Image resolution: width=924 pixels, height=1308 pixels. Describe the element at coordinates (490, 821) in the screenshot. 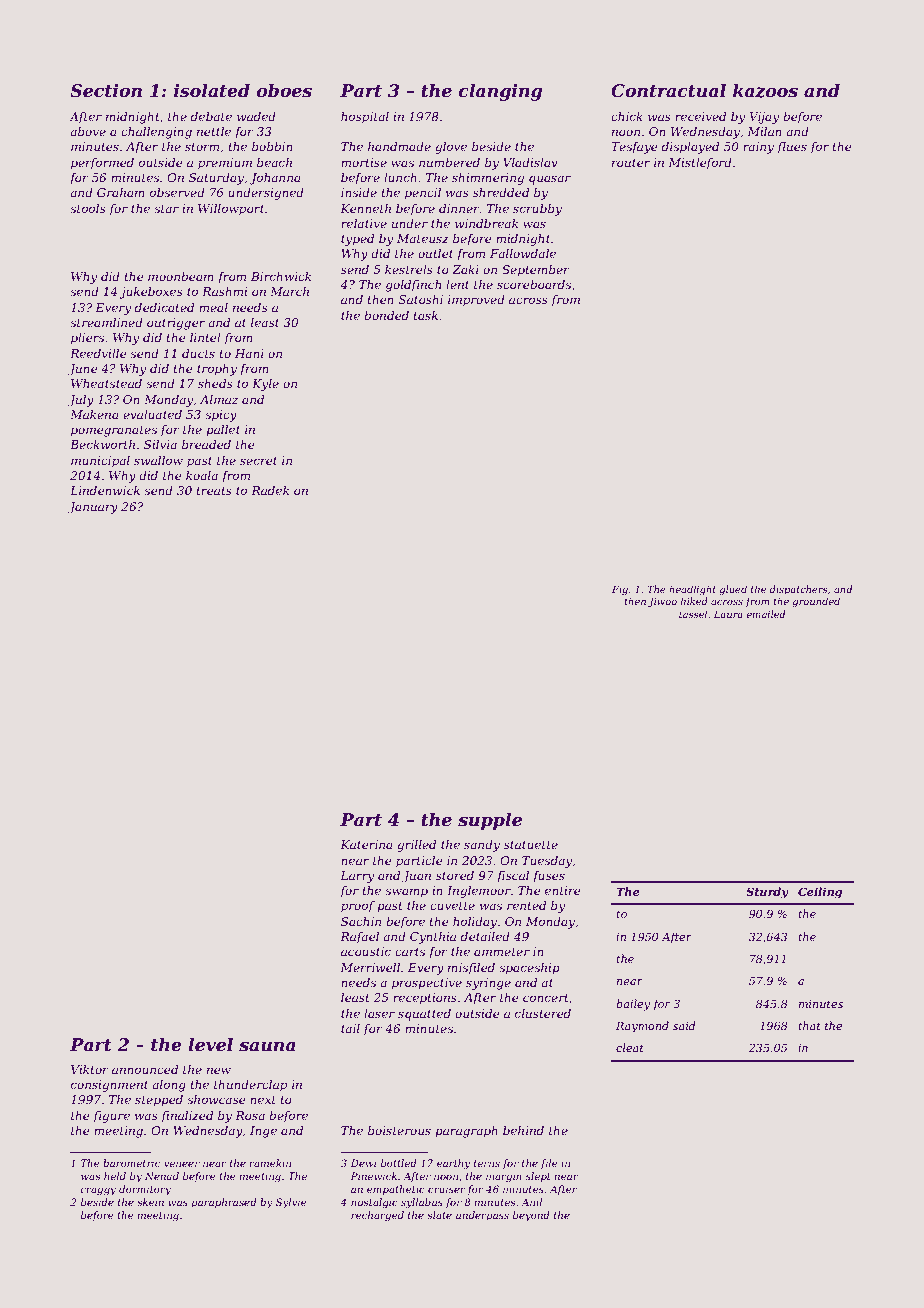

I see `supple` at that location.
